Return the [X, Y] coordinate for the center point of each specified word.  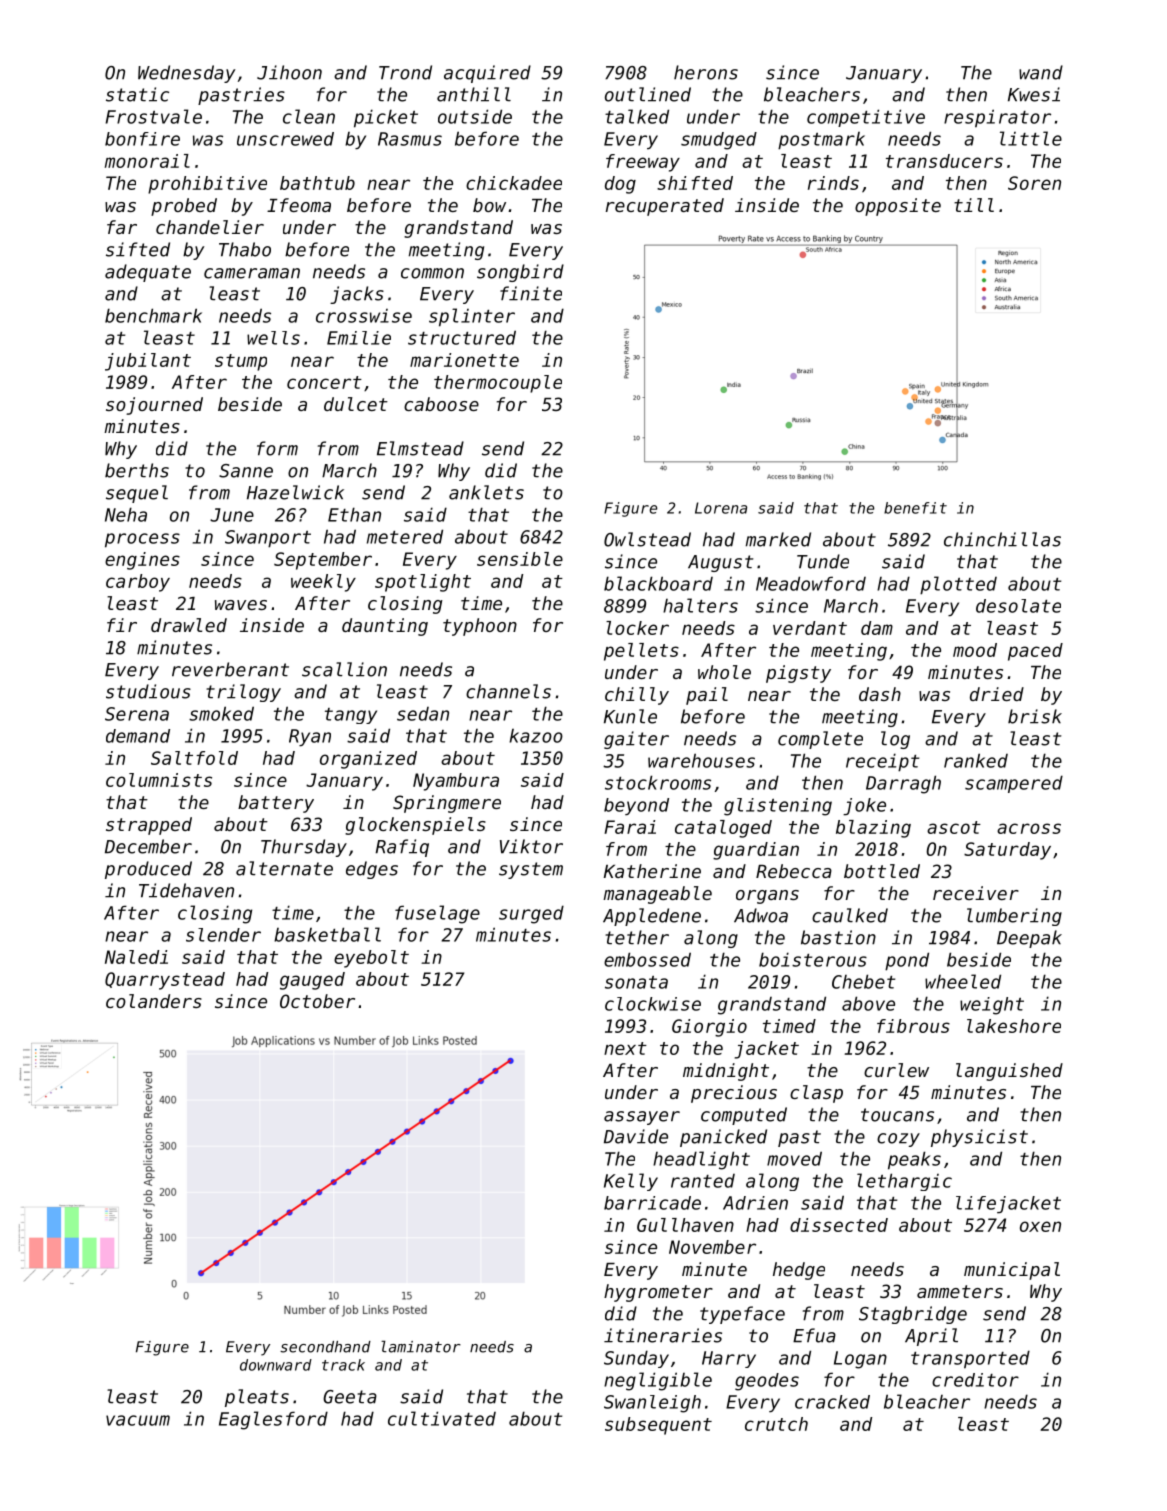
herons [706, 72]
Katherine [652, 871]
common [432, 273]
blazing [873, 829]
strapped [149, 826]
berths [137, 470]
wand [1041, 72]
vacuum [138, 1420]
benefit [915, 508]
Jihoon [289, 72]
